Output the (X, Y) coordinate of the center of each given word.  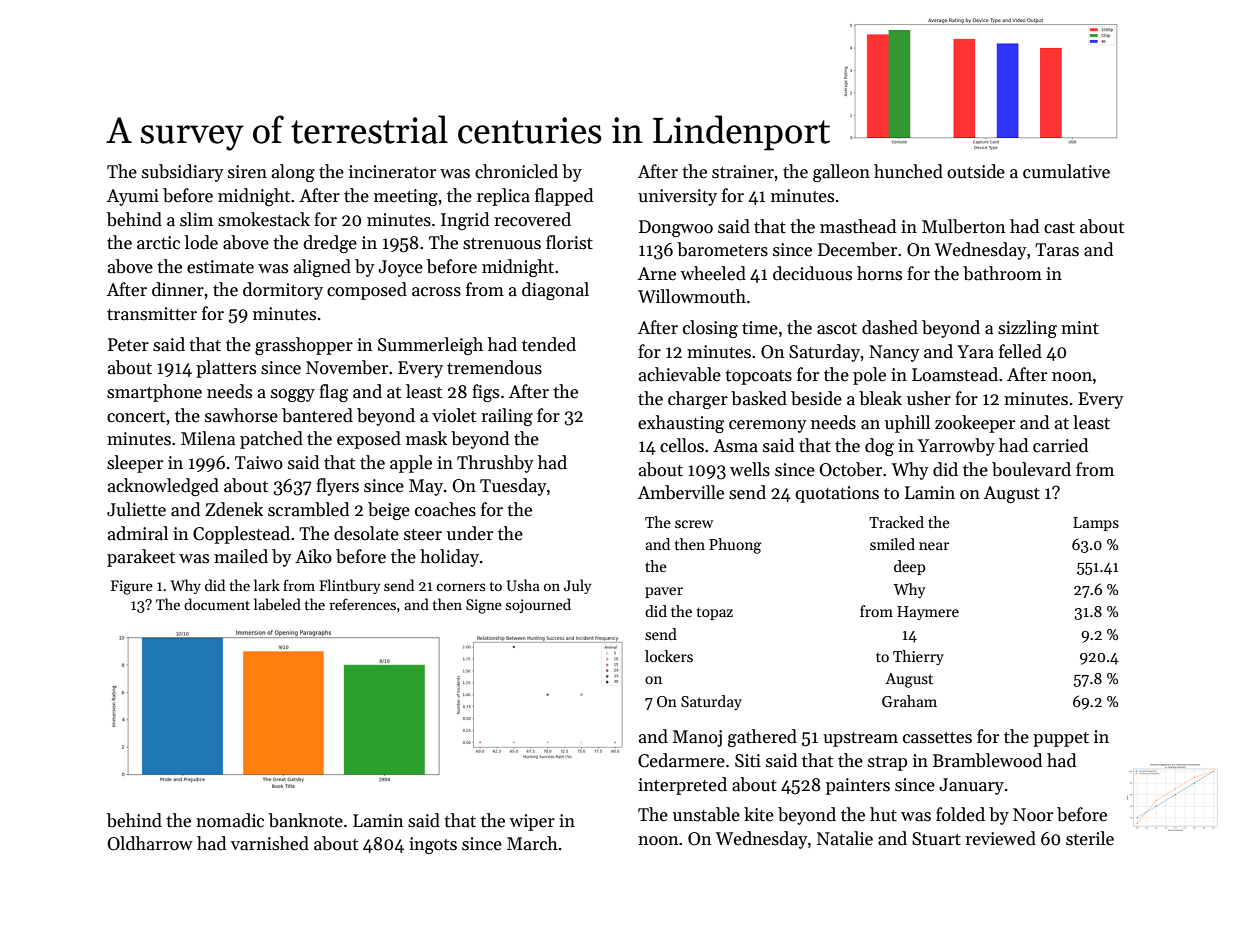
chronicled (516, 171)
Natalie (845, 838)
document (217, 604)
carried (1060, 445)
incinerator (392, 172)
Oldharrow (150, 843)
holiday (449, 558)
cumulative (1066, 171)
